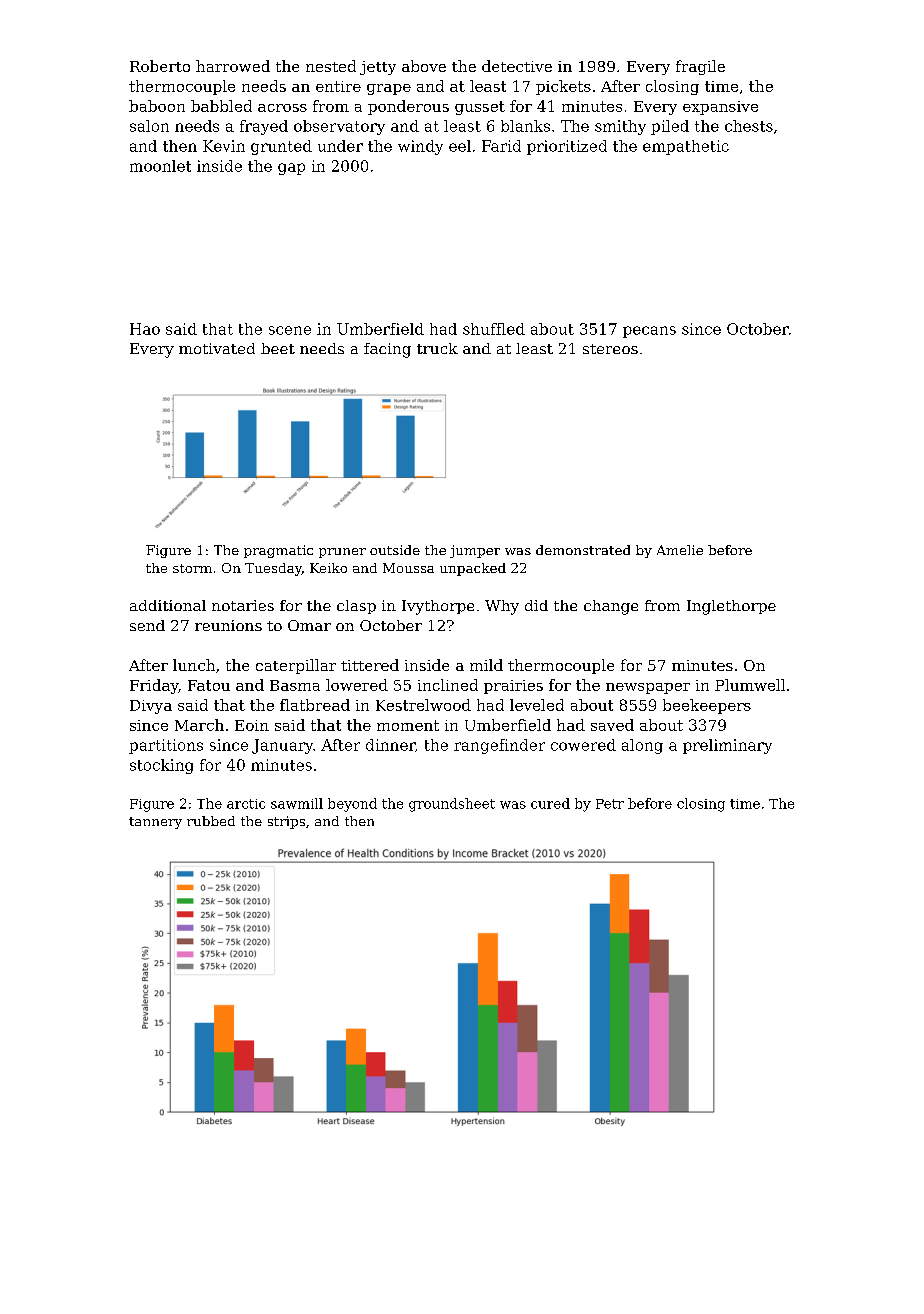  I want to click on stereos, so click(610, 349).
